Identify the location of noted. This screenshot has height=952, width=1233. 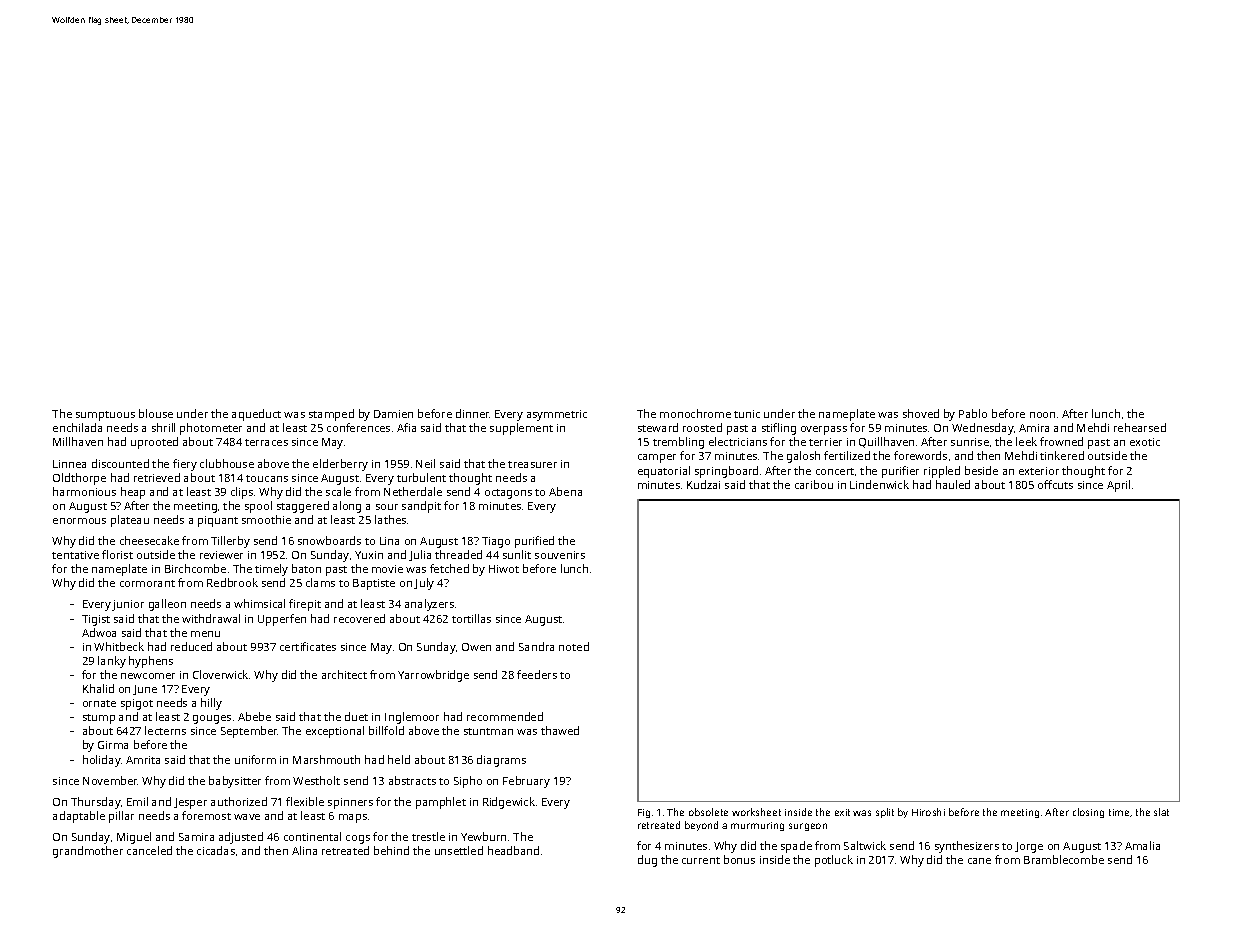
(574, 646).
